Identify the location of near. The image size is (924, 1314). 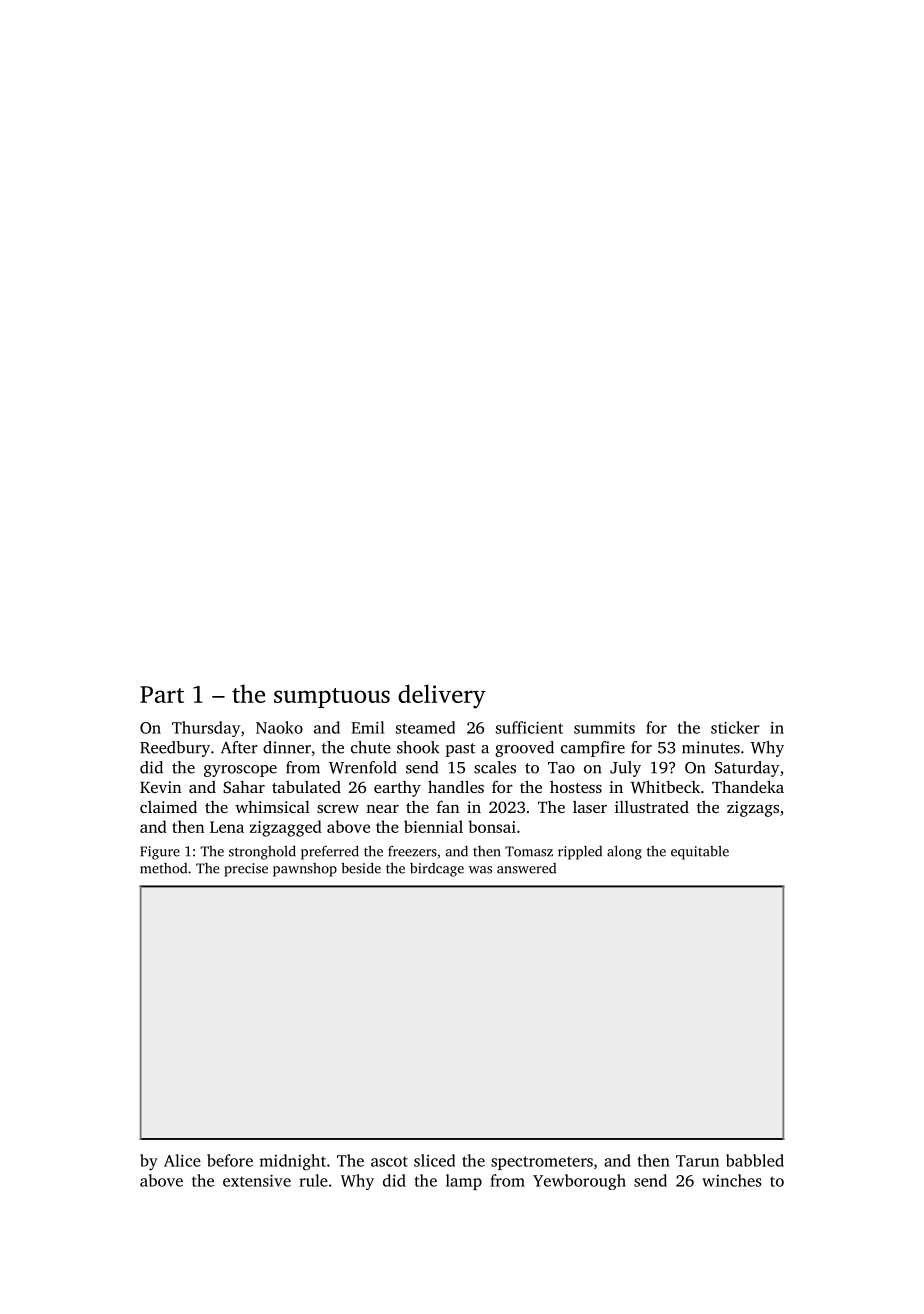
(382, 809).
